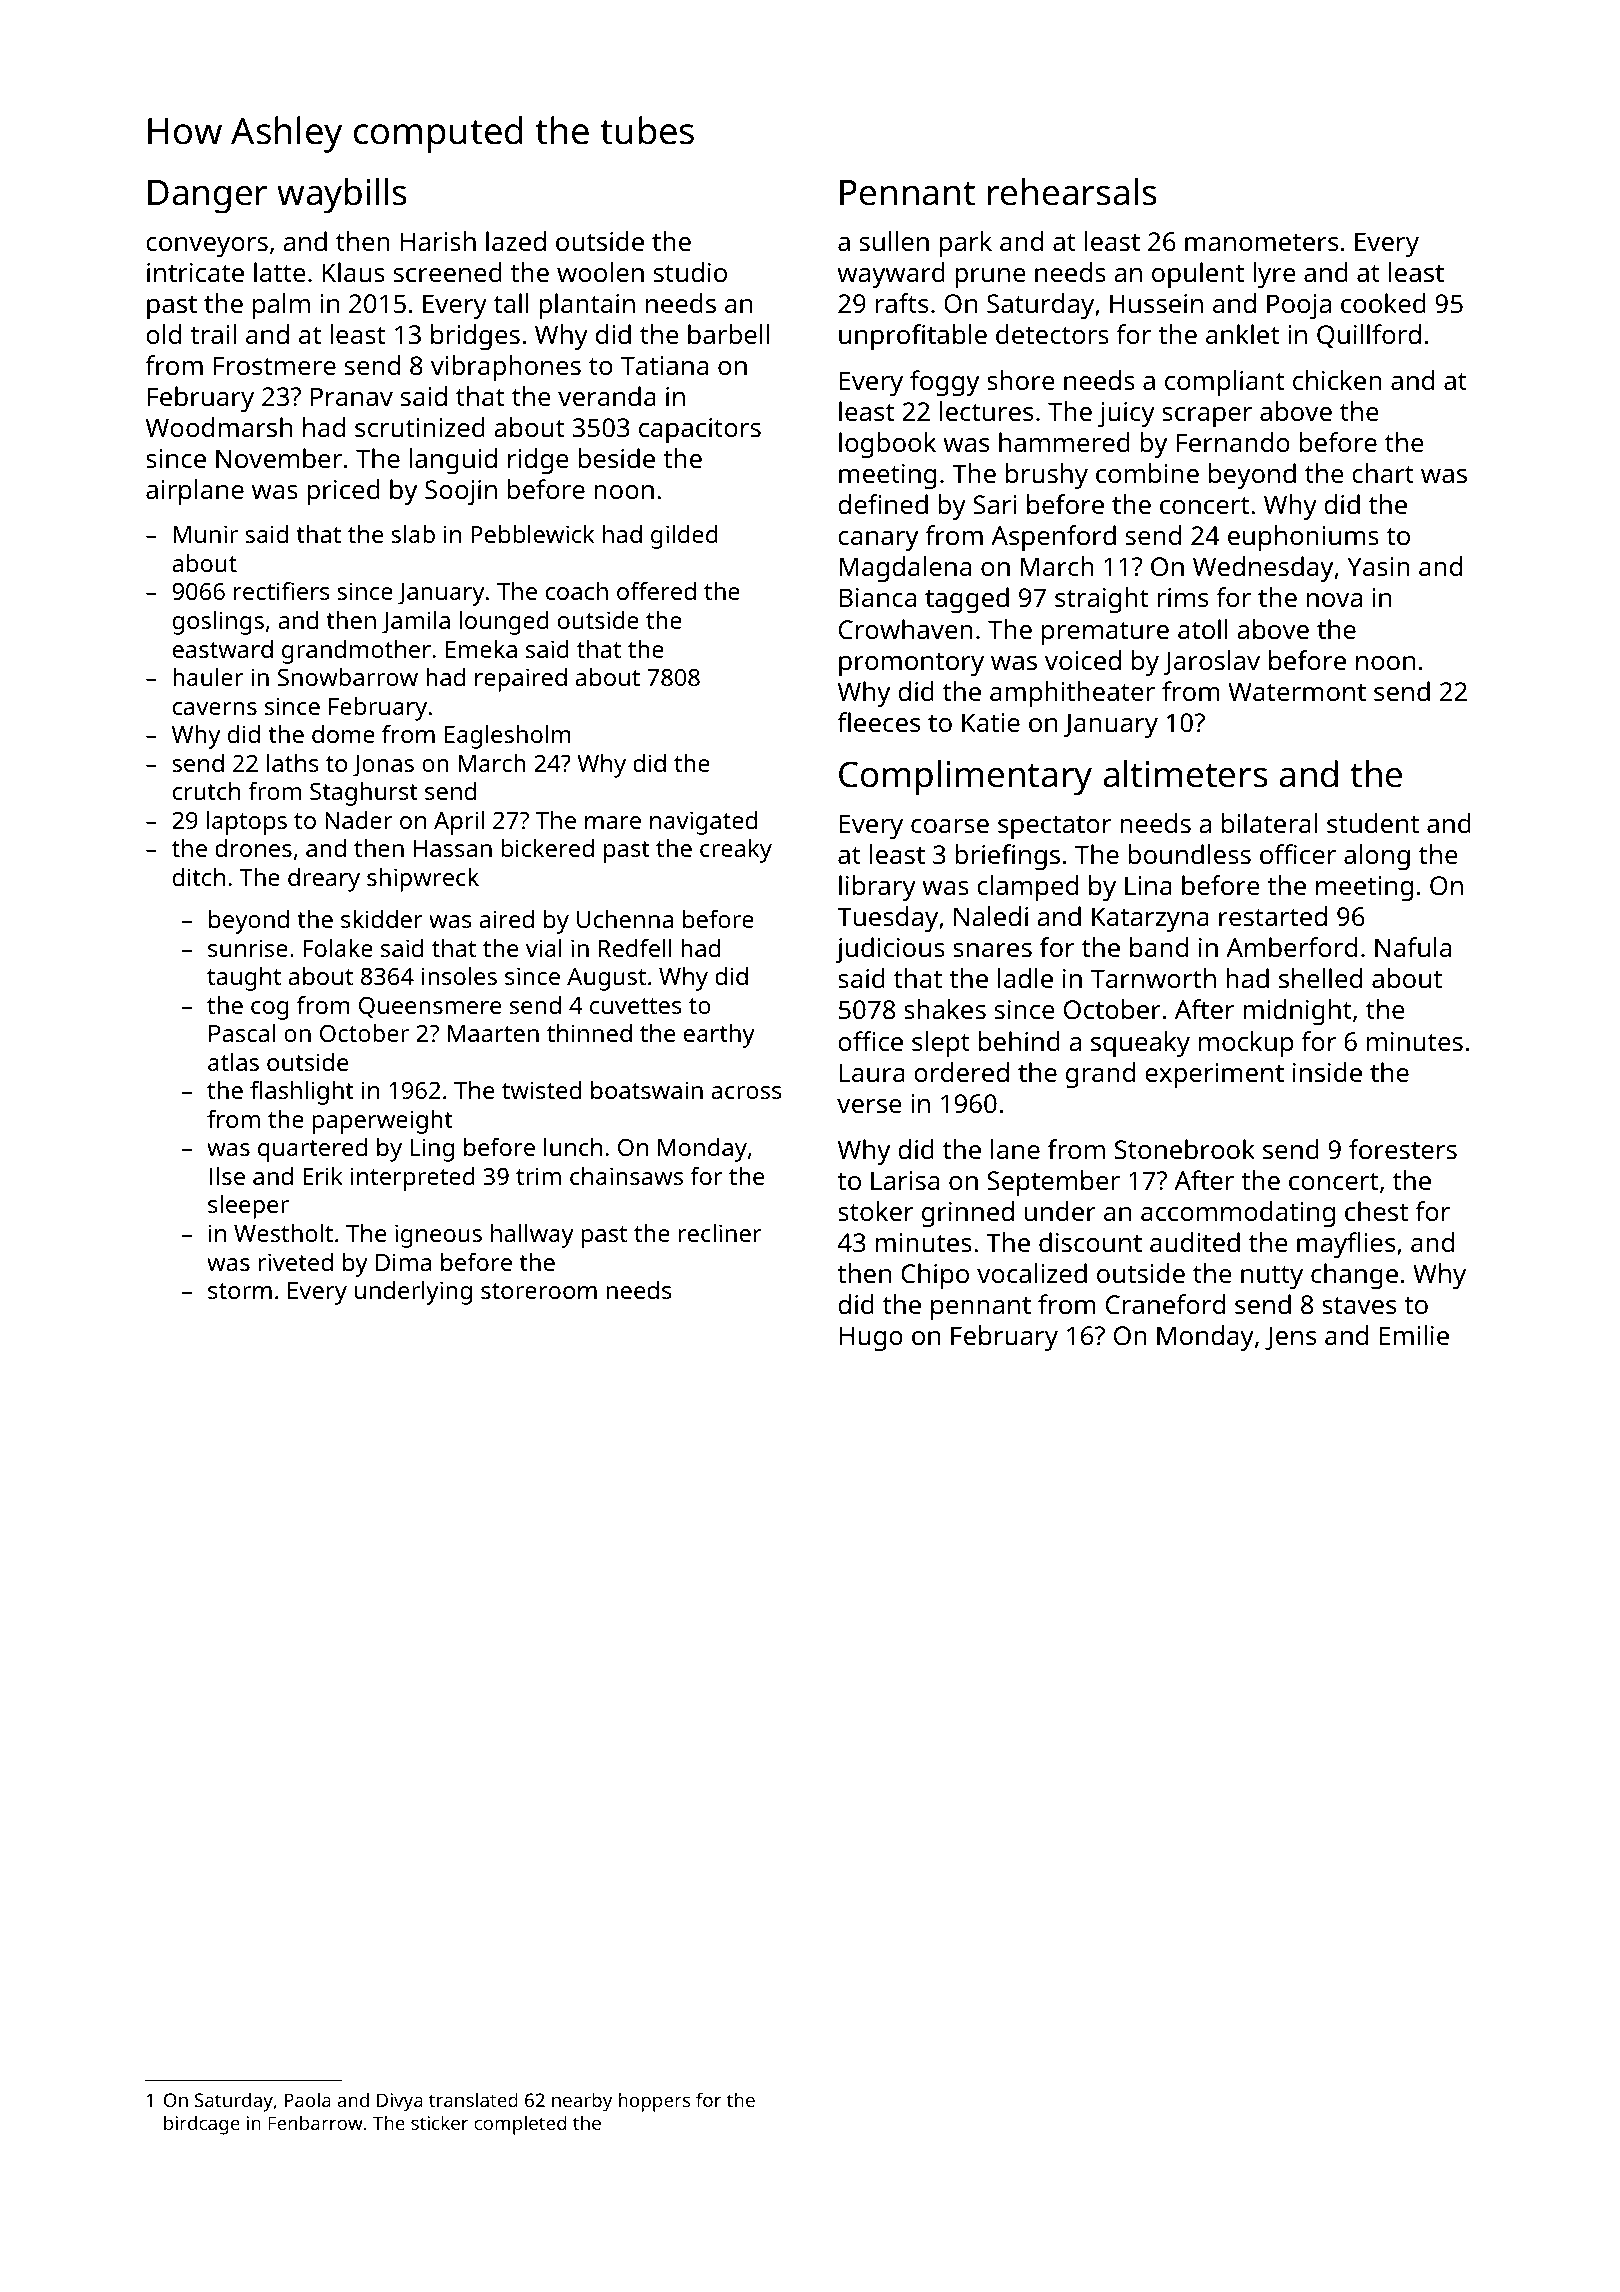 The image size is (1620, 2292). What do you see at coordinates (308, 2099) in the page?
I see `Paola` at bounding box center [308, 2099].
